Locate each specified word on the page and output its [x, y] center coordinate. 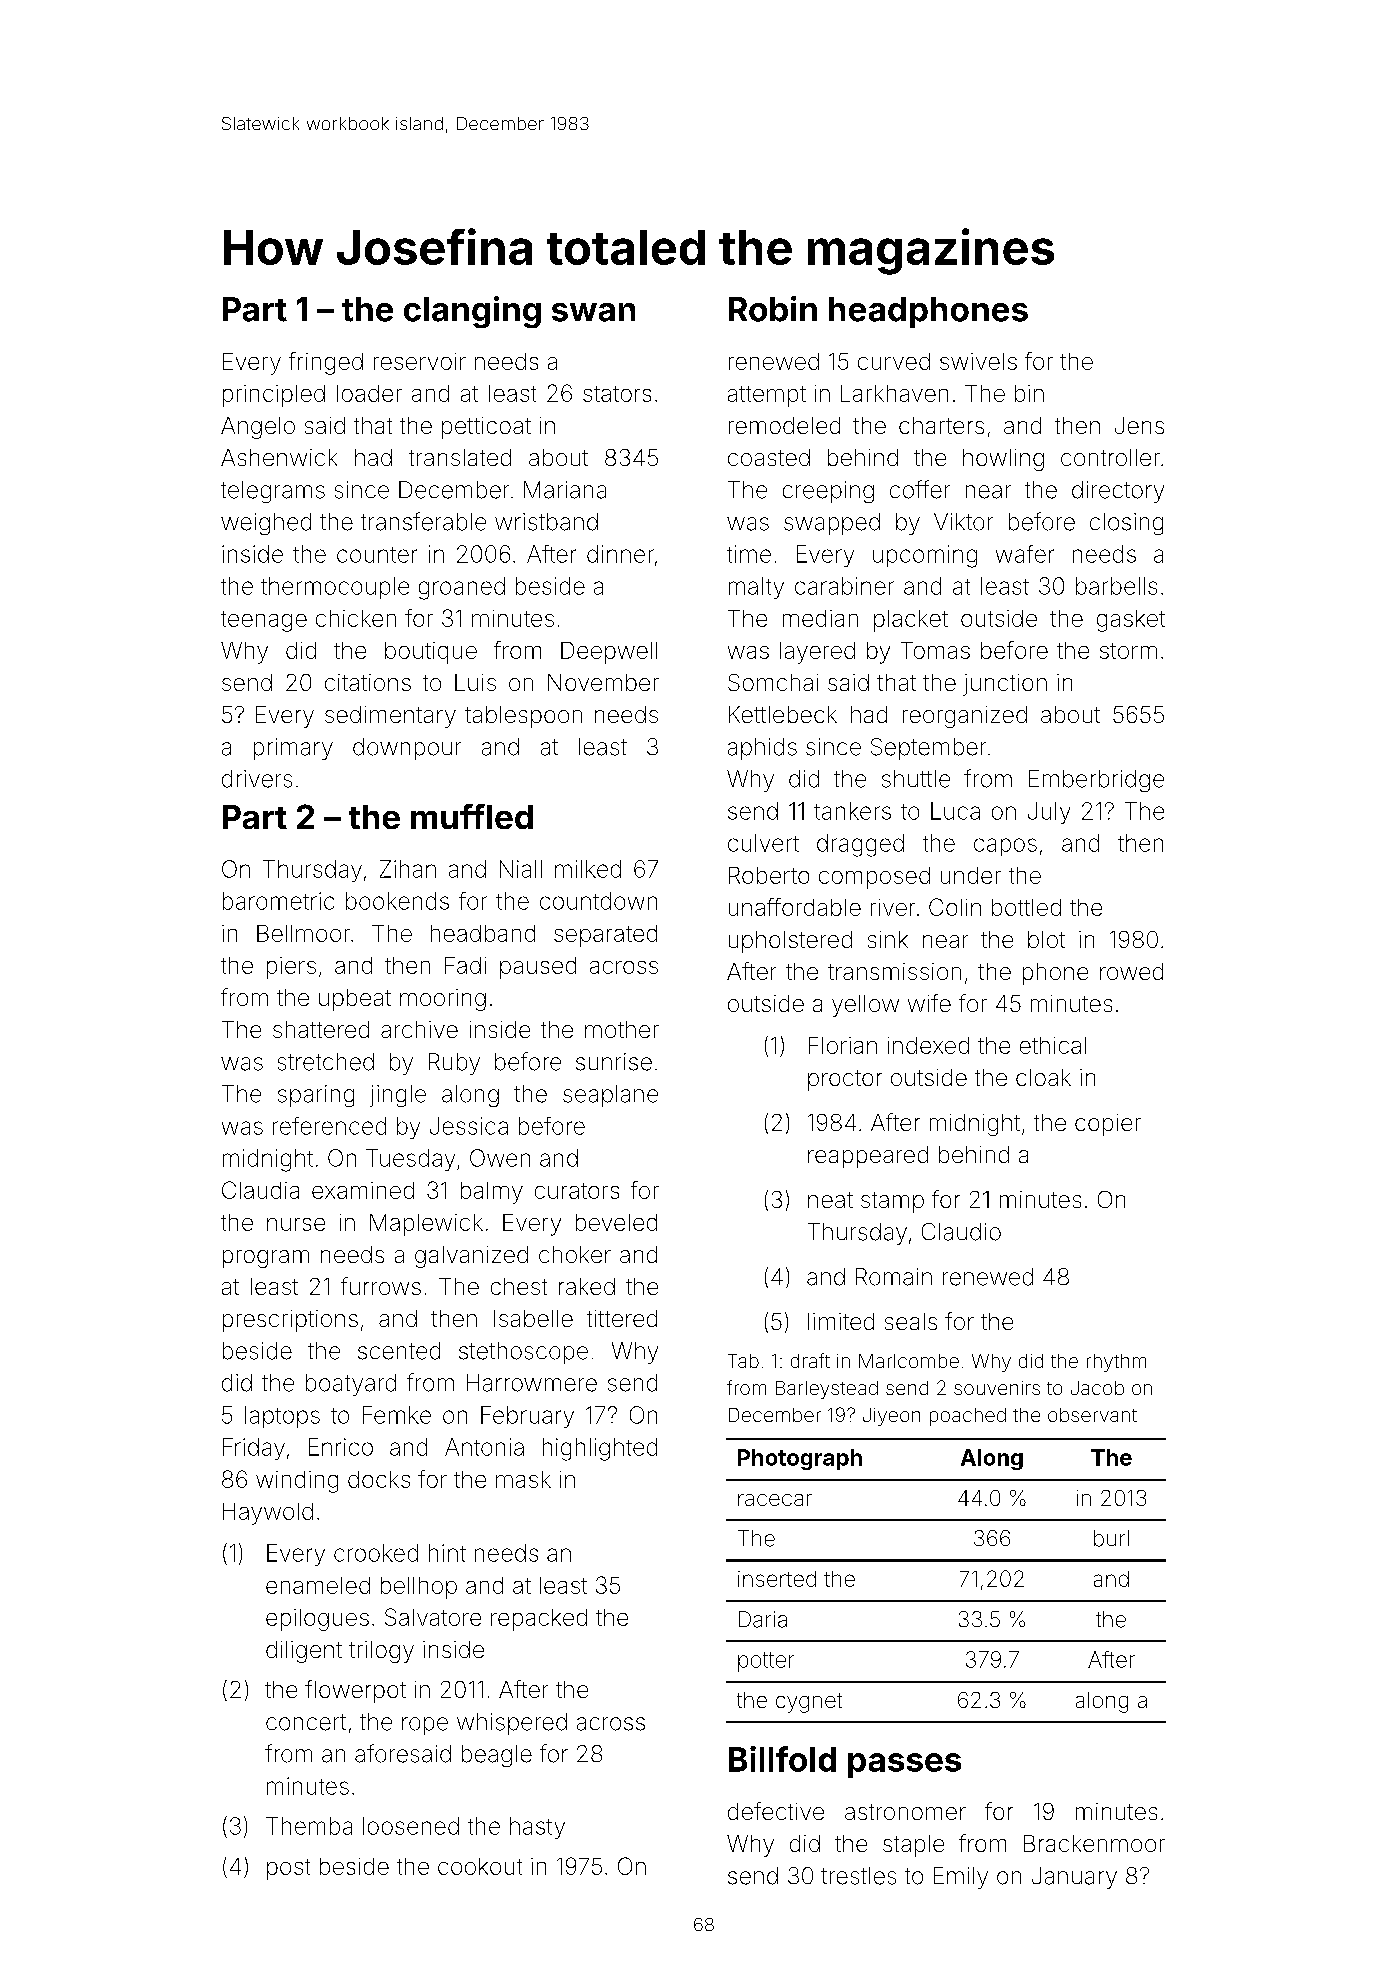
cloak [1043, 1077]
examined [363, 1190]
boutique [431, 653]
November [603, 682]
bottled [1026, 907]
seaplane [610, 1096]
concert [306, 1722]
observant [1092, 1415]
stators [617, 394]
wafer [1025, 554]
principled [274, 396]
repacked [539, 1620]
